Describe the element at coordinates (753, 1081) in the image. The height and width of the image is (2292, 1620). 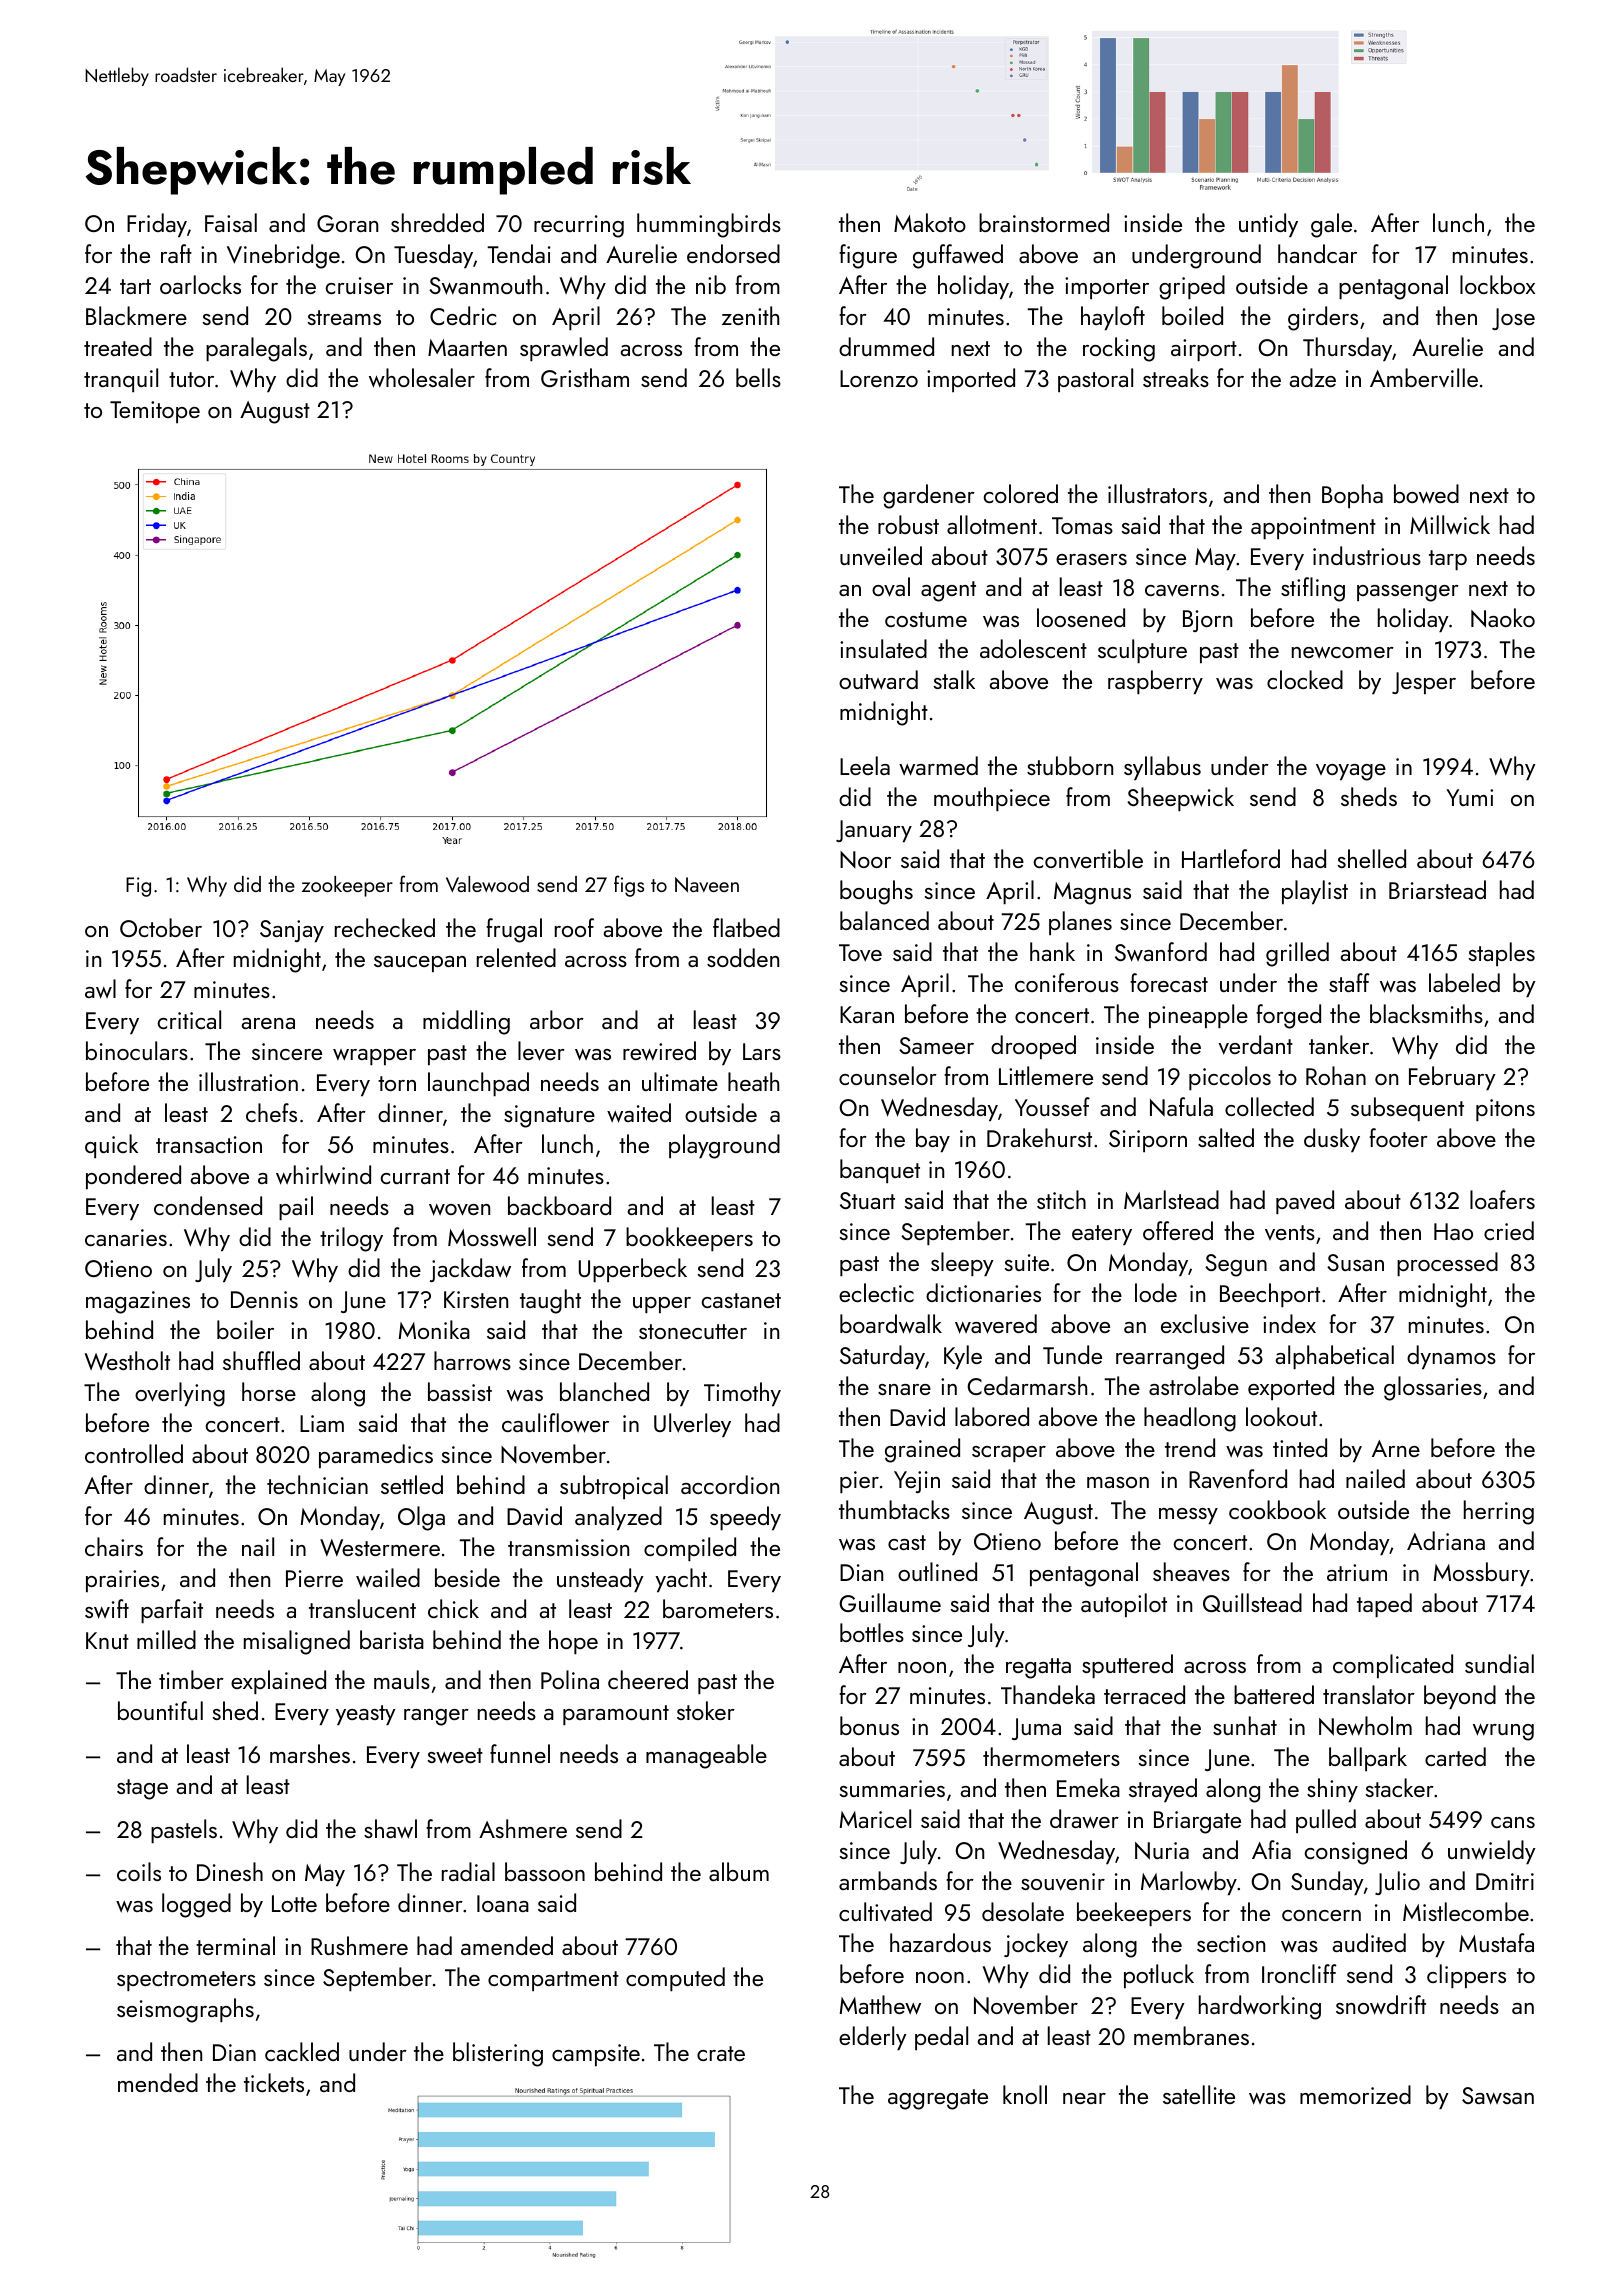
I see `heath` at that location.
